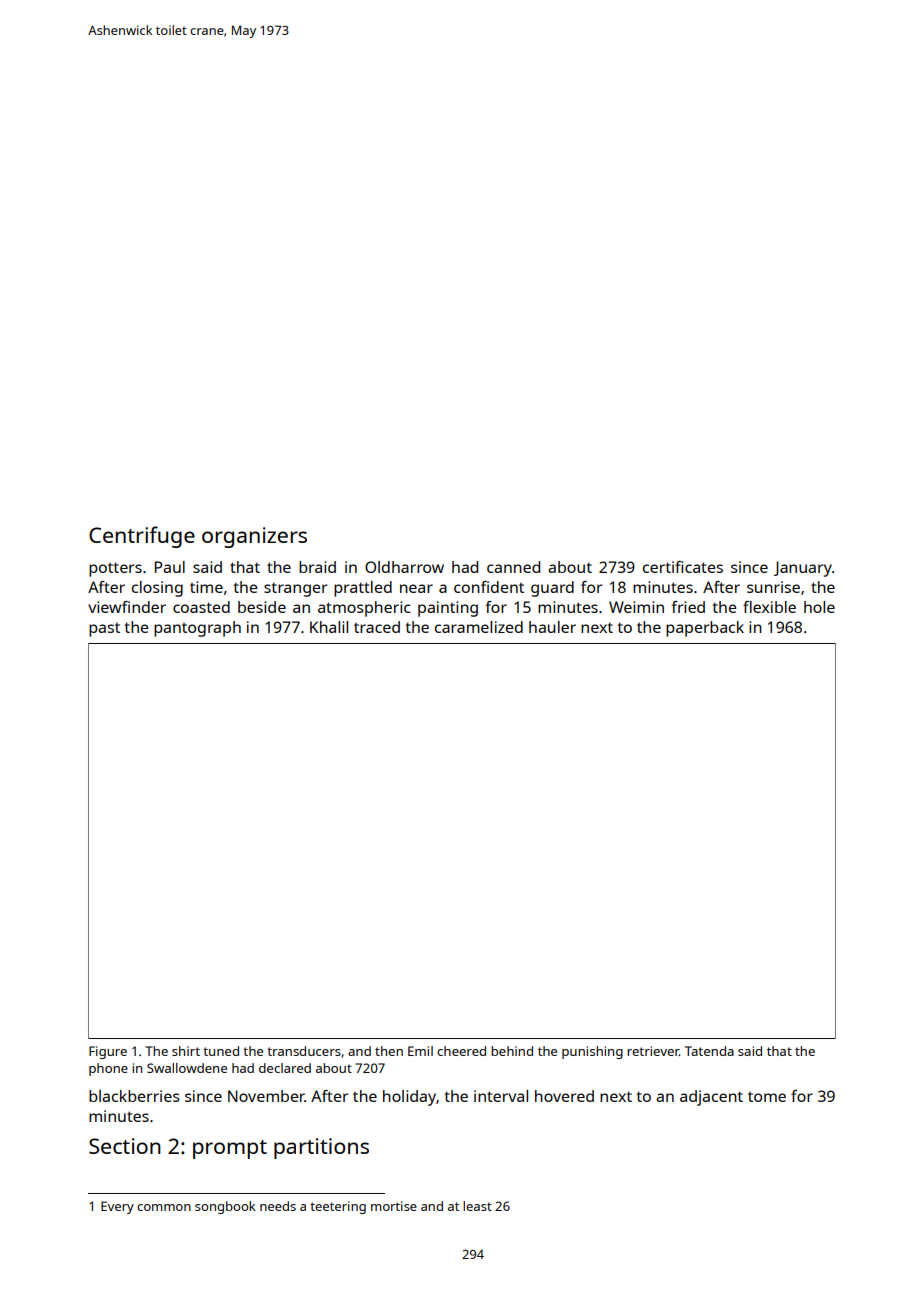 The height and width of the screenshot is (1308, 924). What do you see at coordinates (186, 1051) in the screenshot?
I see `shirt` at bounding box center [186, 1051].
